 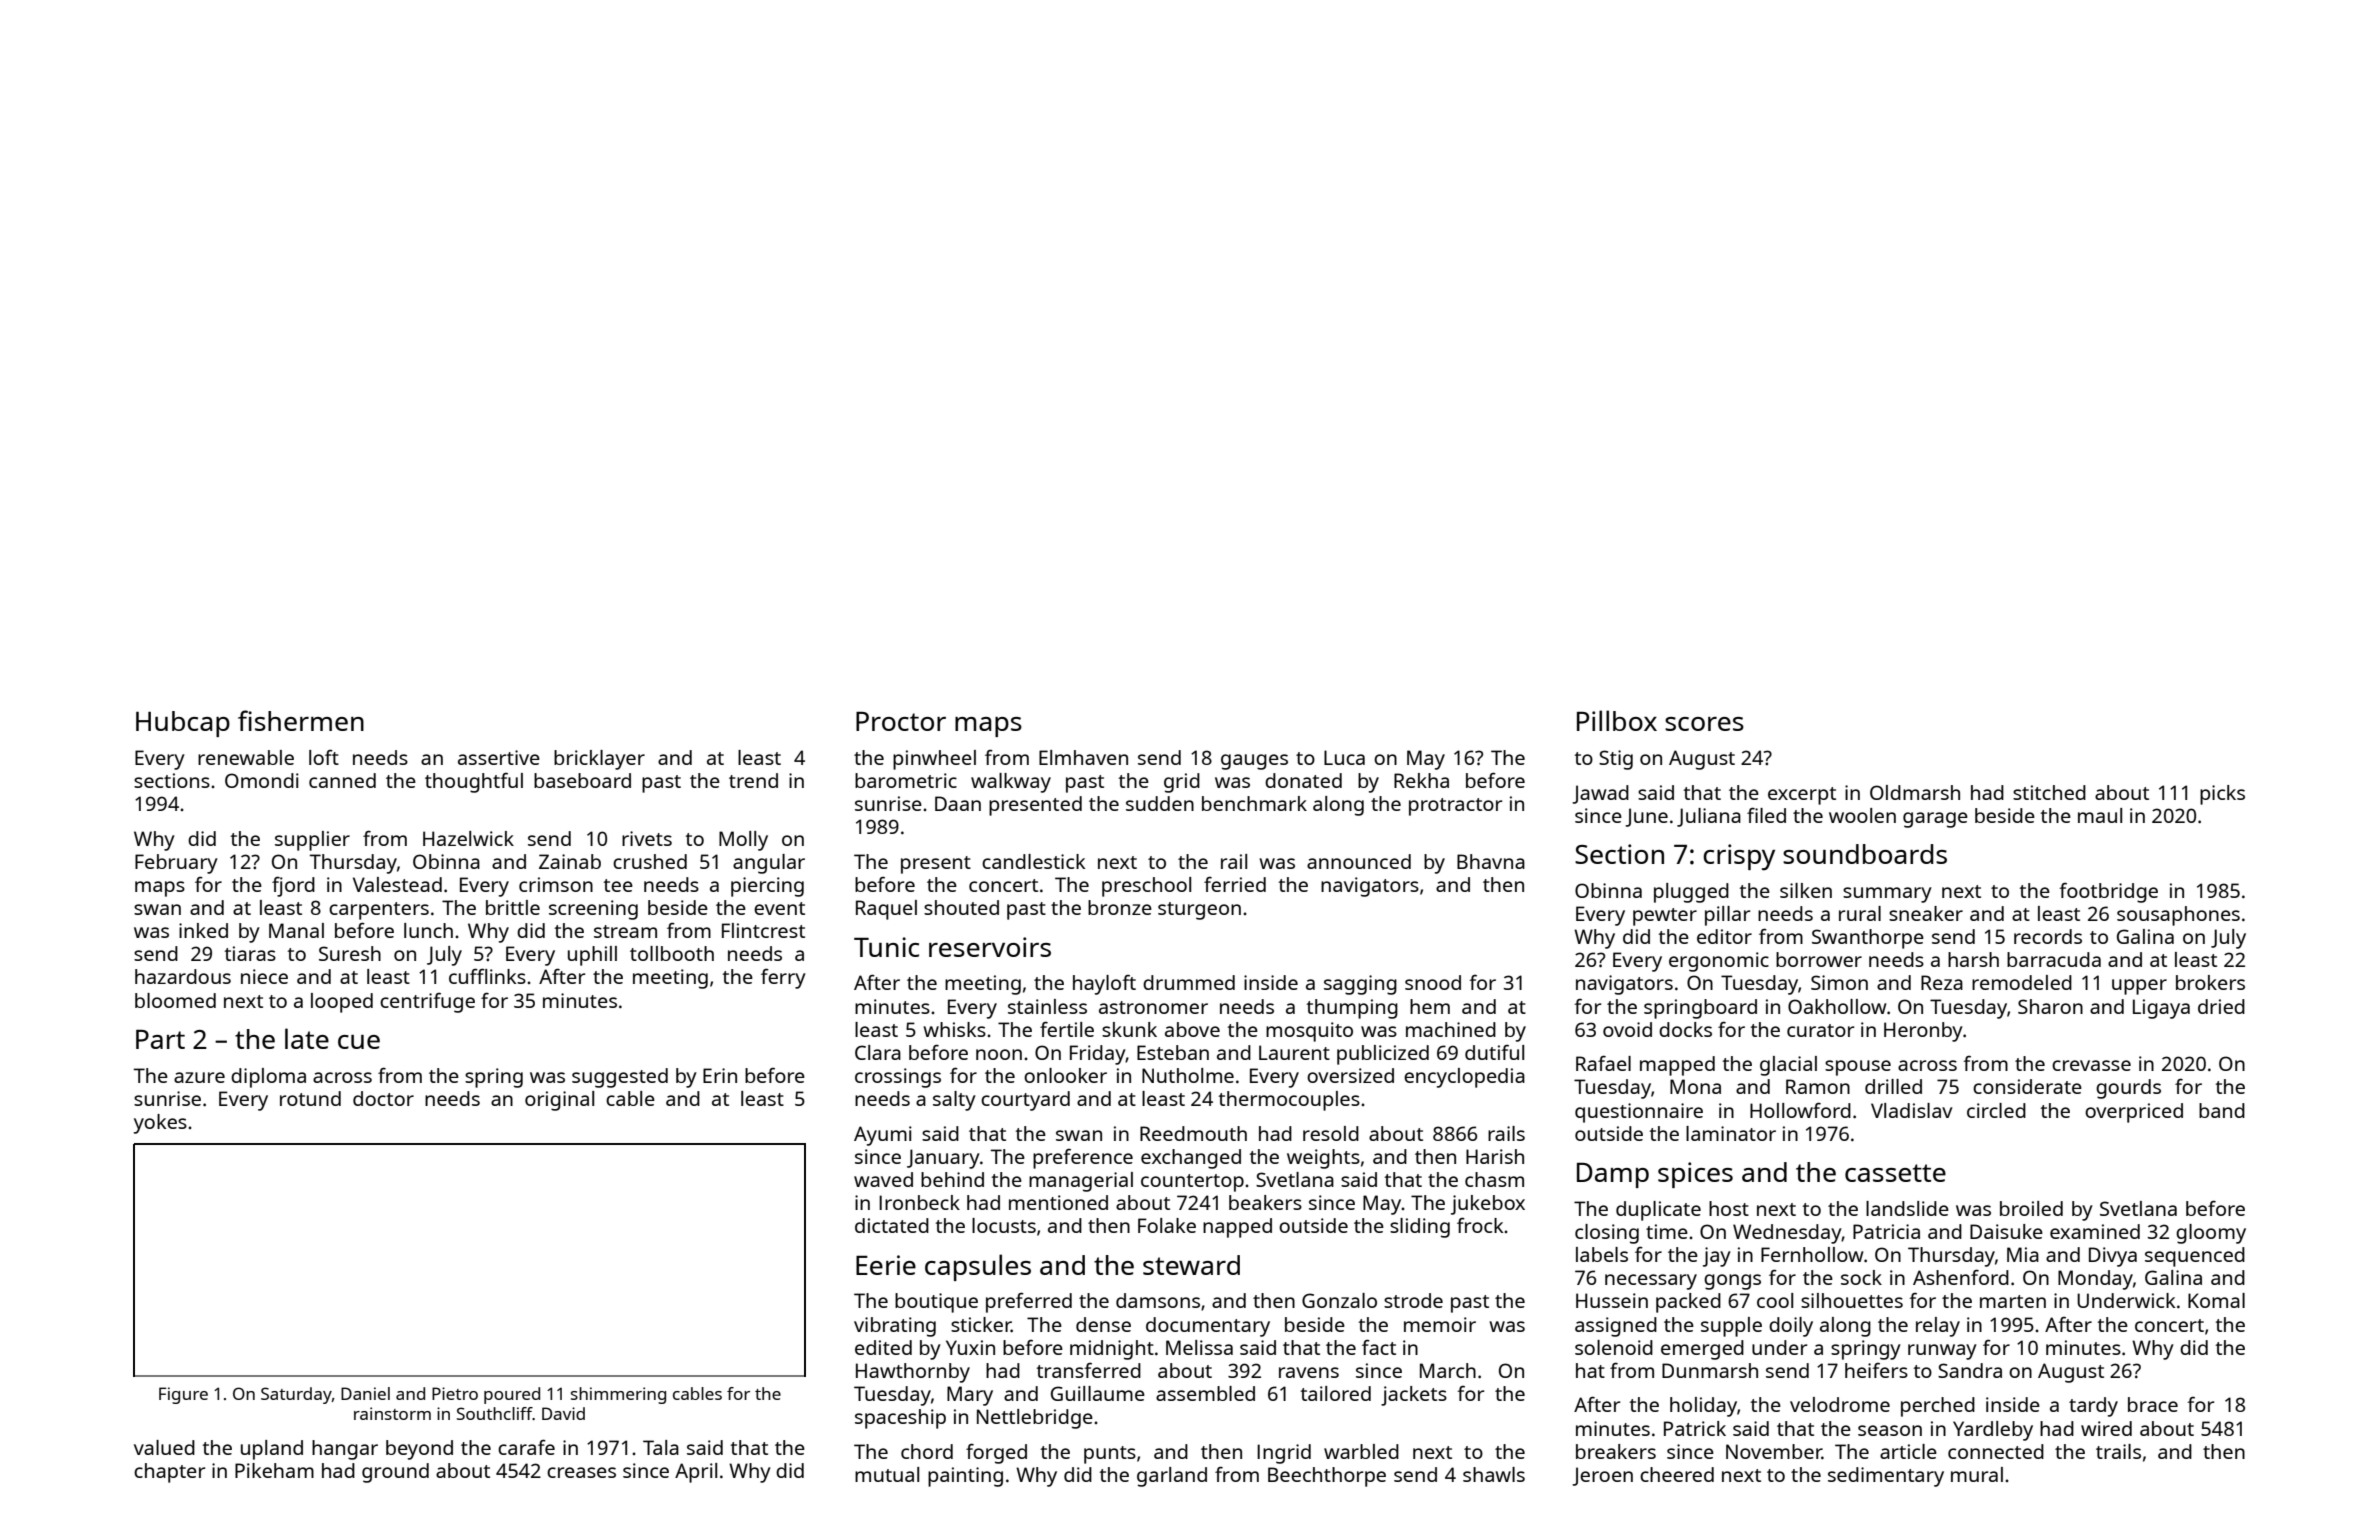 I want to click on chapter, so click(x=169, y=1473).
